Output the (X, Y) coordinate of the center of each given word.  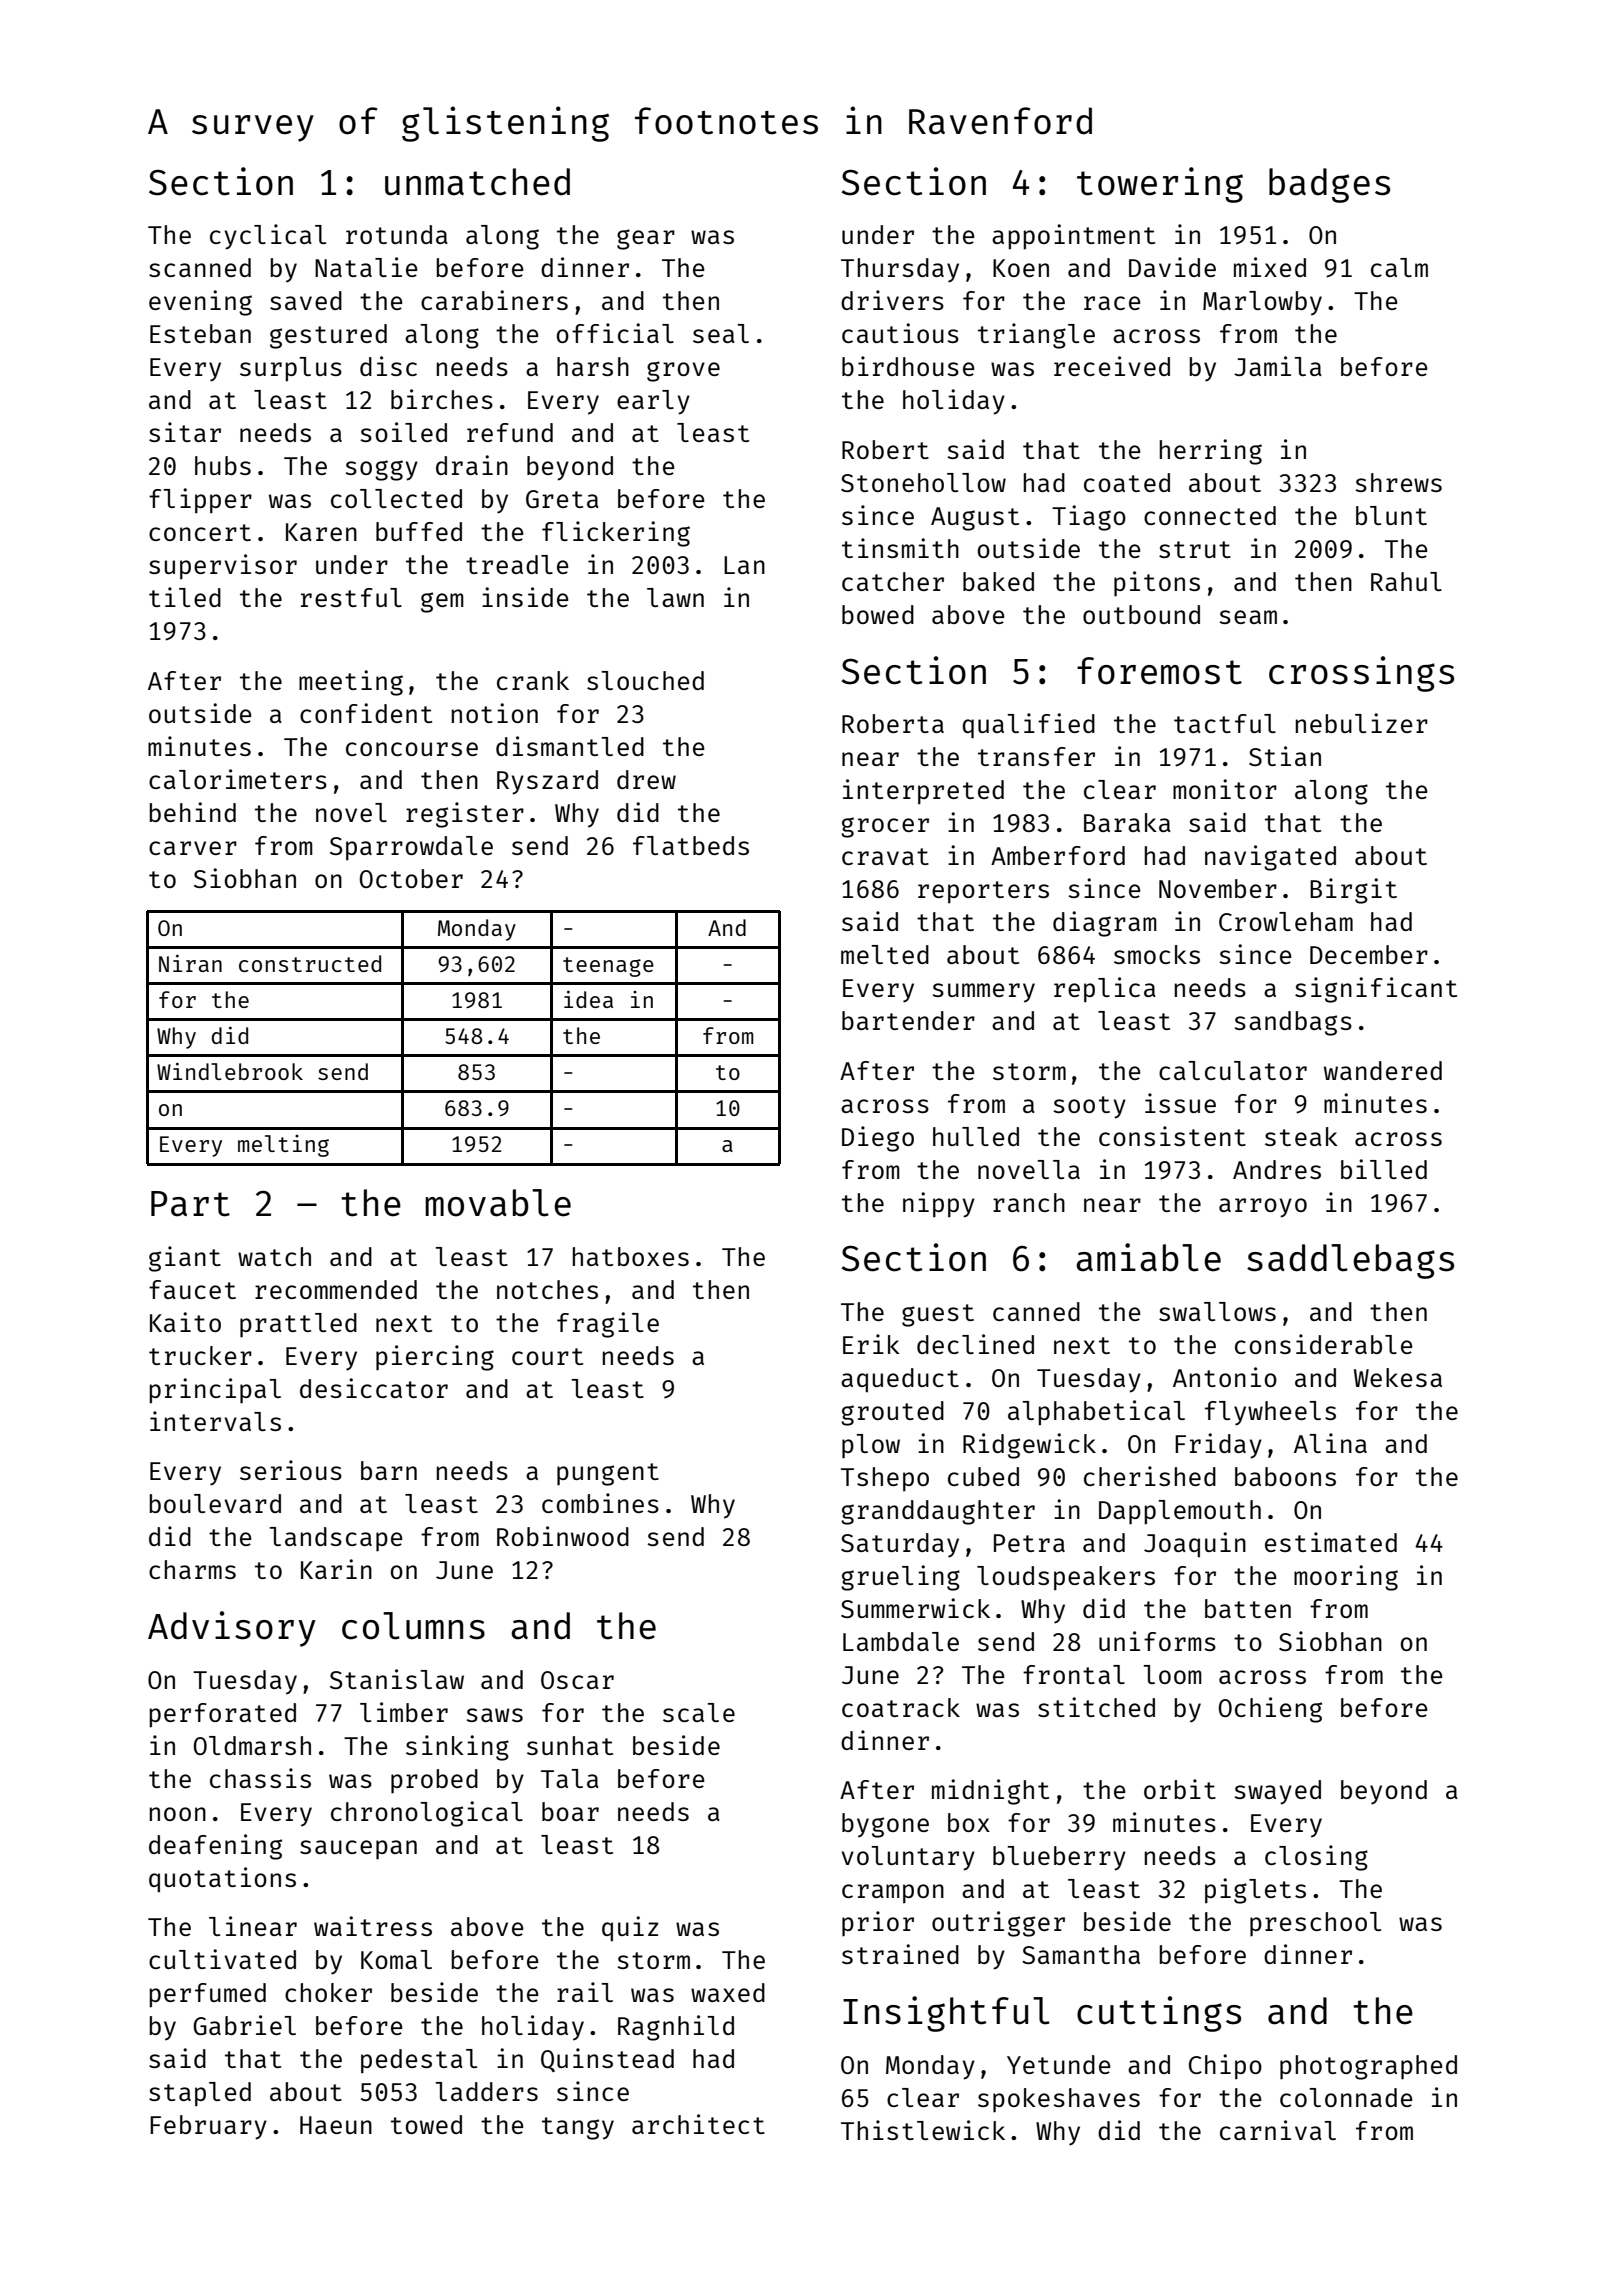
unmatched (477, 182)
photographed (1368, 2067)
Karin (336, 1569)
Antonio (1225, 1377)
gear (646, 239)
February (208, 2127)
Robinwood (563, 1536)
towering (1160, 185)
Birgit (1353, 891)
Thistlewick (923, 2130)
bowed (878, 614)
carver (193, 848)
